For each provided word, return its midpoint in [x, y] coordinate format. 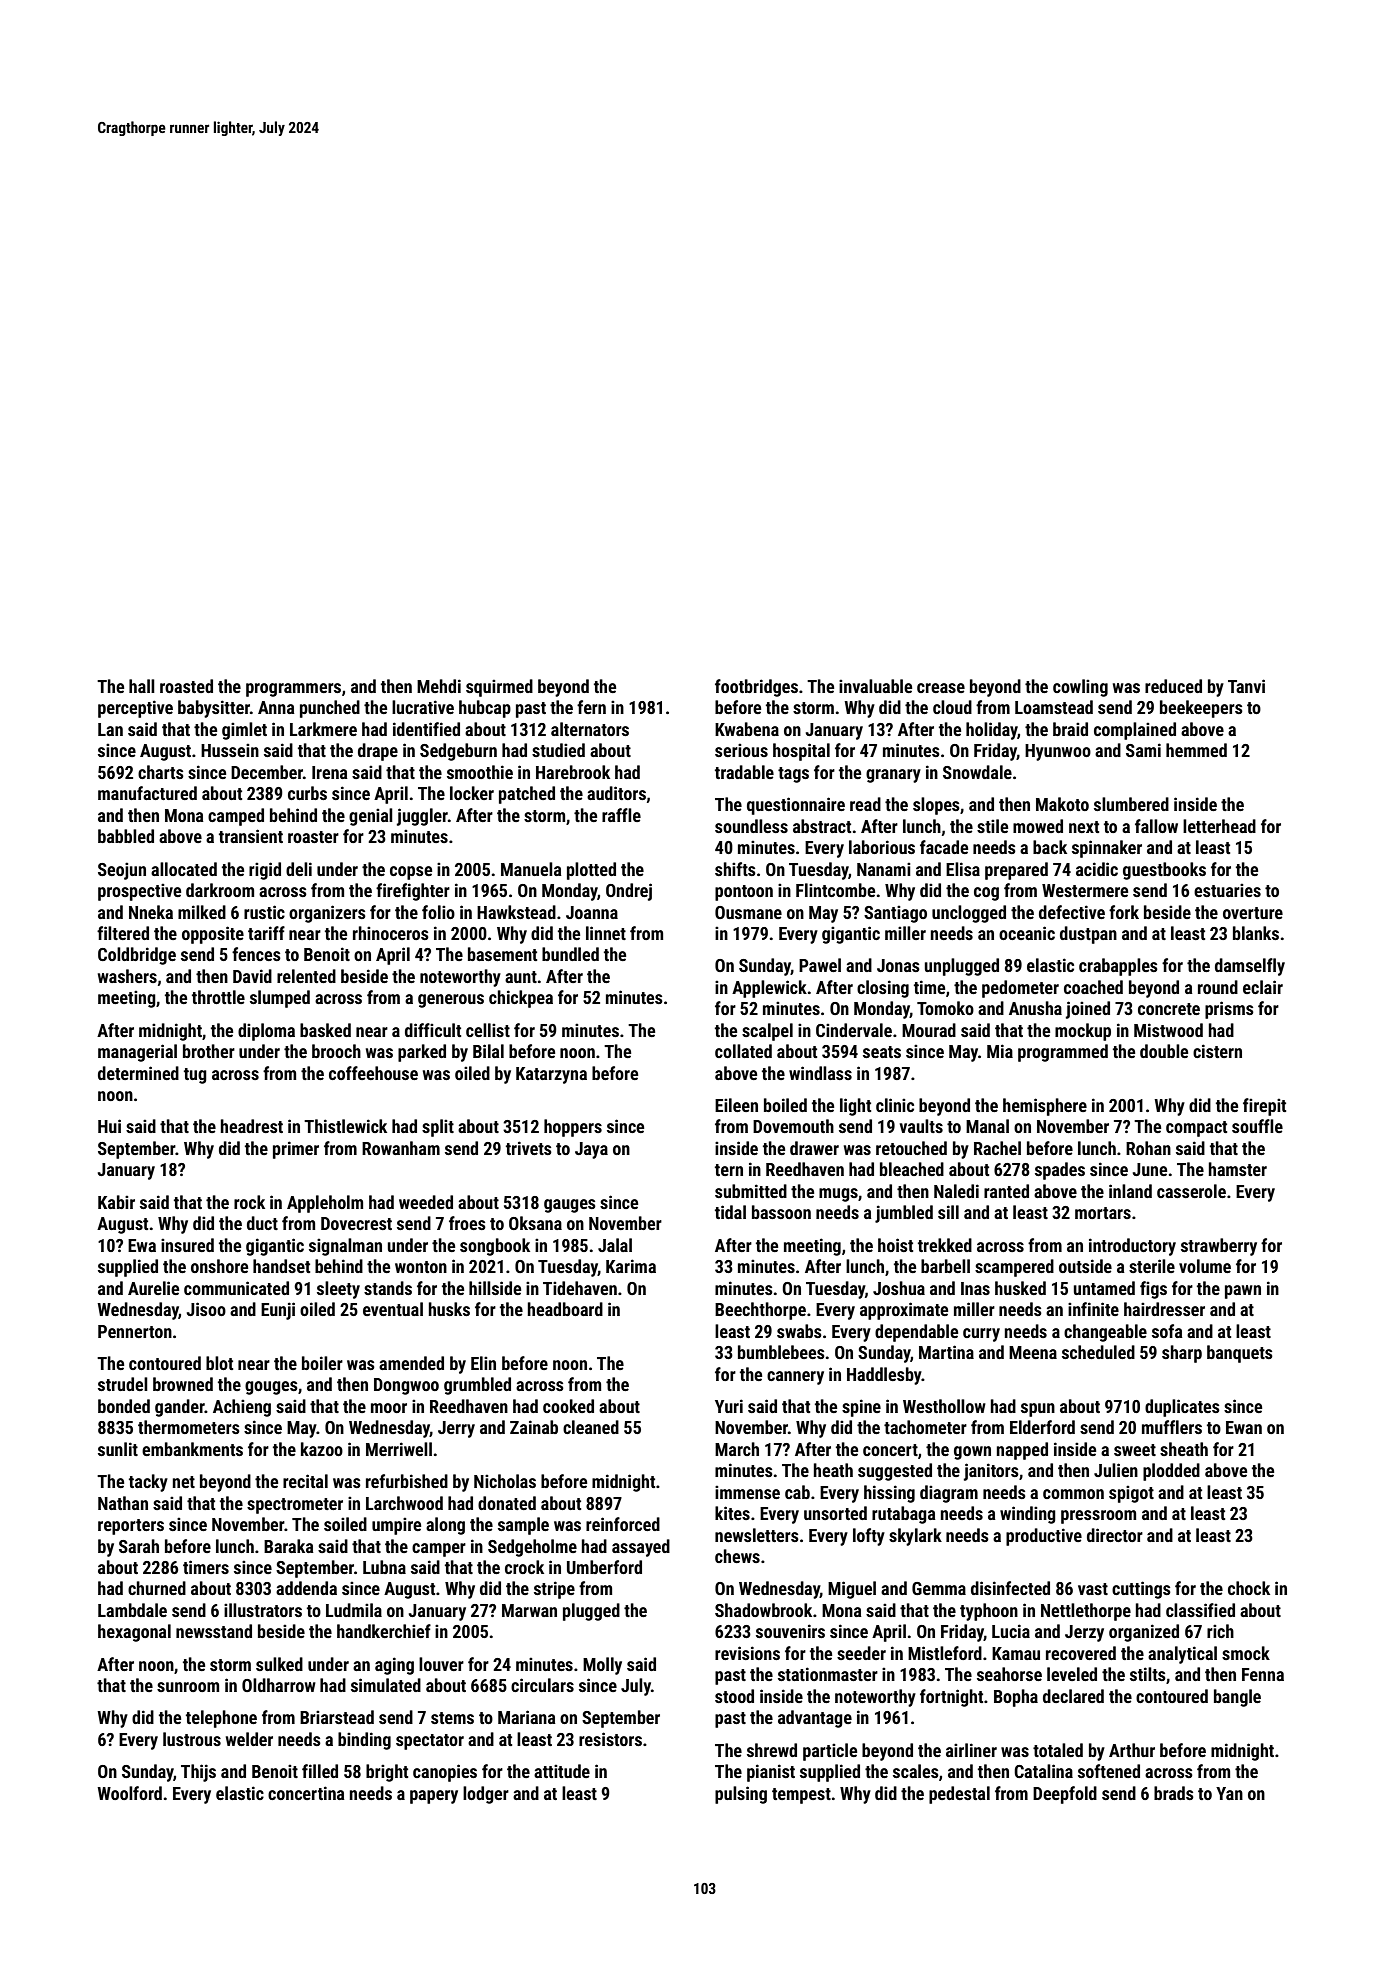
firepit [1264, 1107]
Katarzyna [551, 1075]
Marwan [529, 1610]
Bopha [1016, 1698]
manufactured [147, 793]
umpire [396, 1526]
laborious [882, 847]
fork [1124, 912]
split [438, 1128]
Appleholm [325, 1204]
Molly [602, 1666]
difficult [433, 1030]
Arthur [1132, 1750]
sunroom [188, 1687]
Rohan [1148, 1148]
